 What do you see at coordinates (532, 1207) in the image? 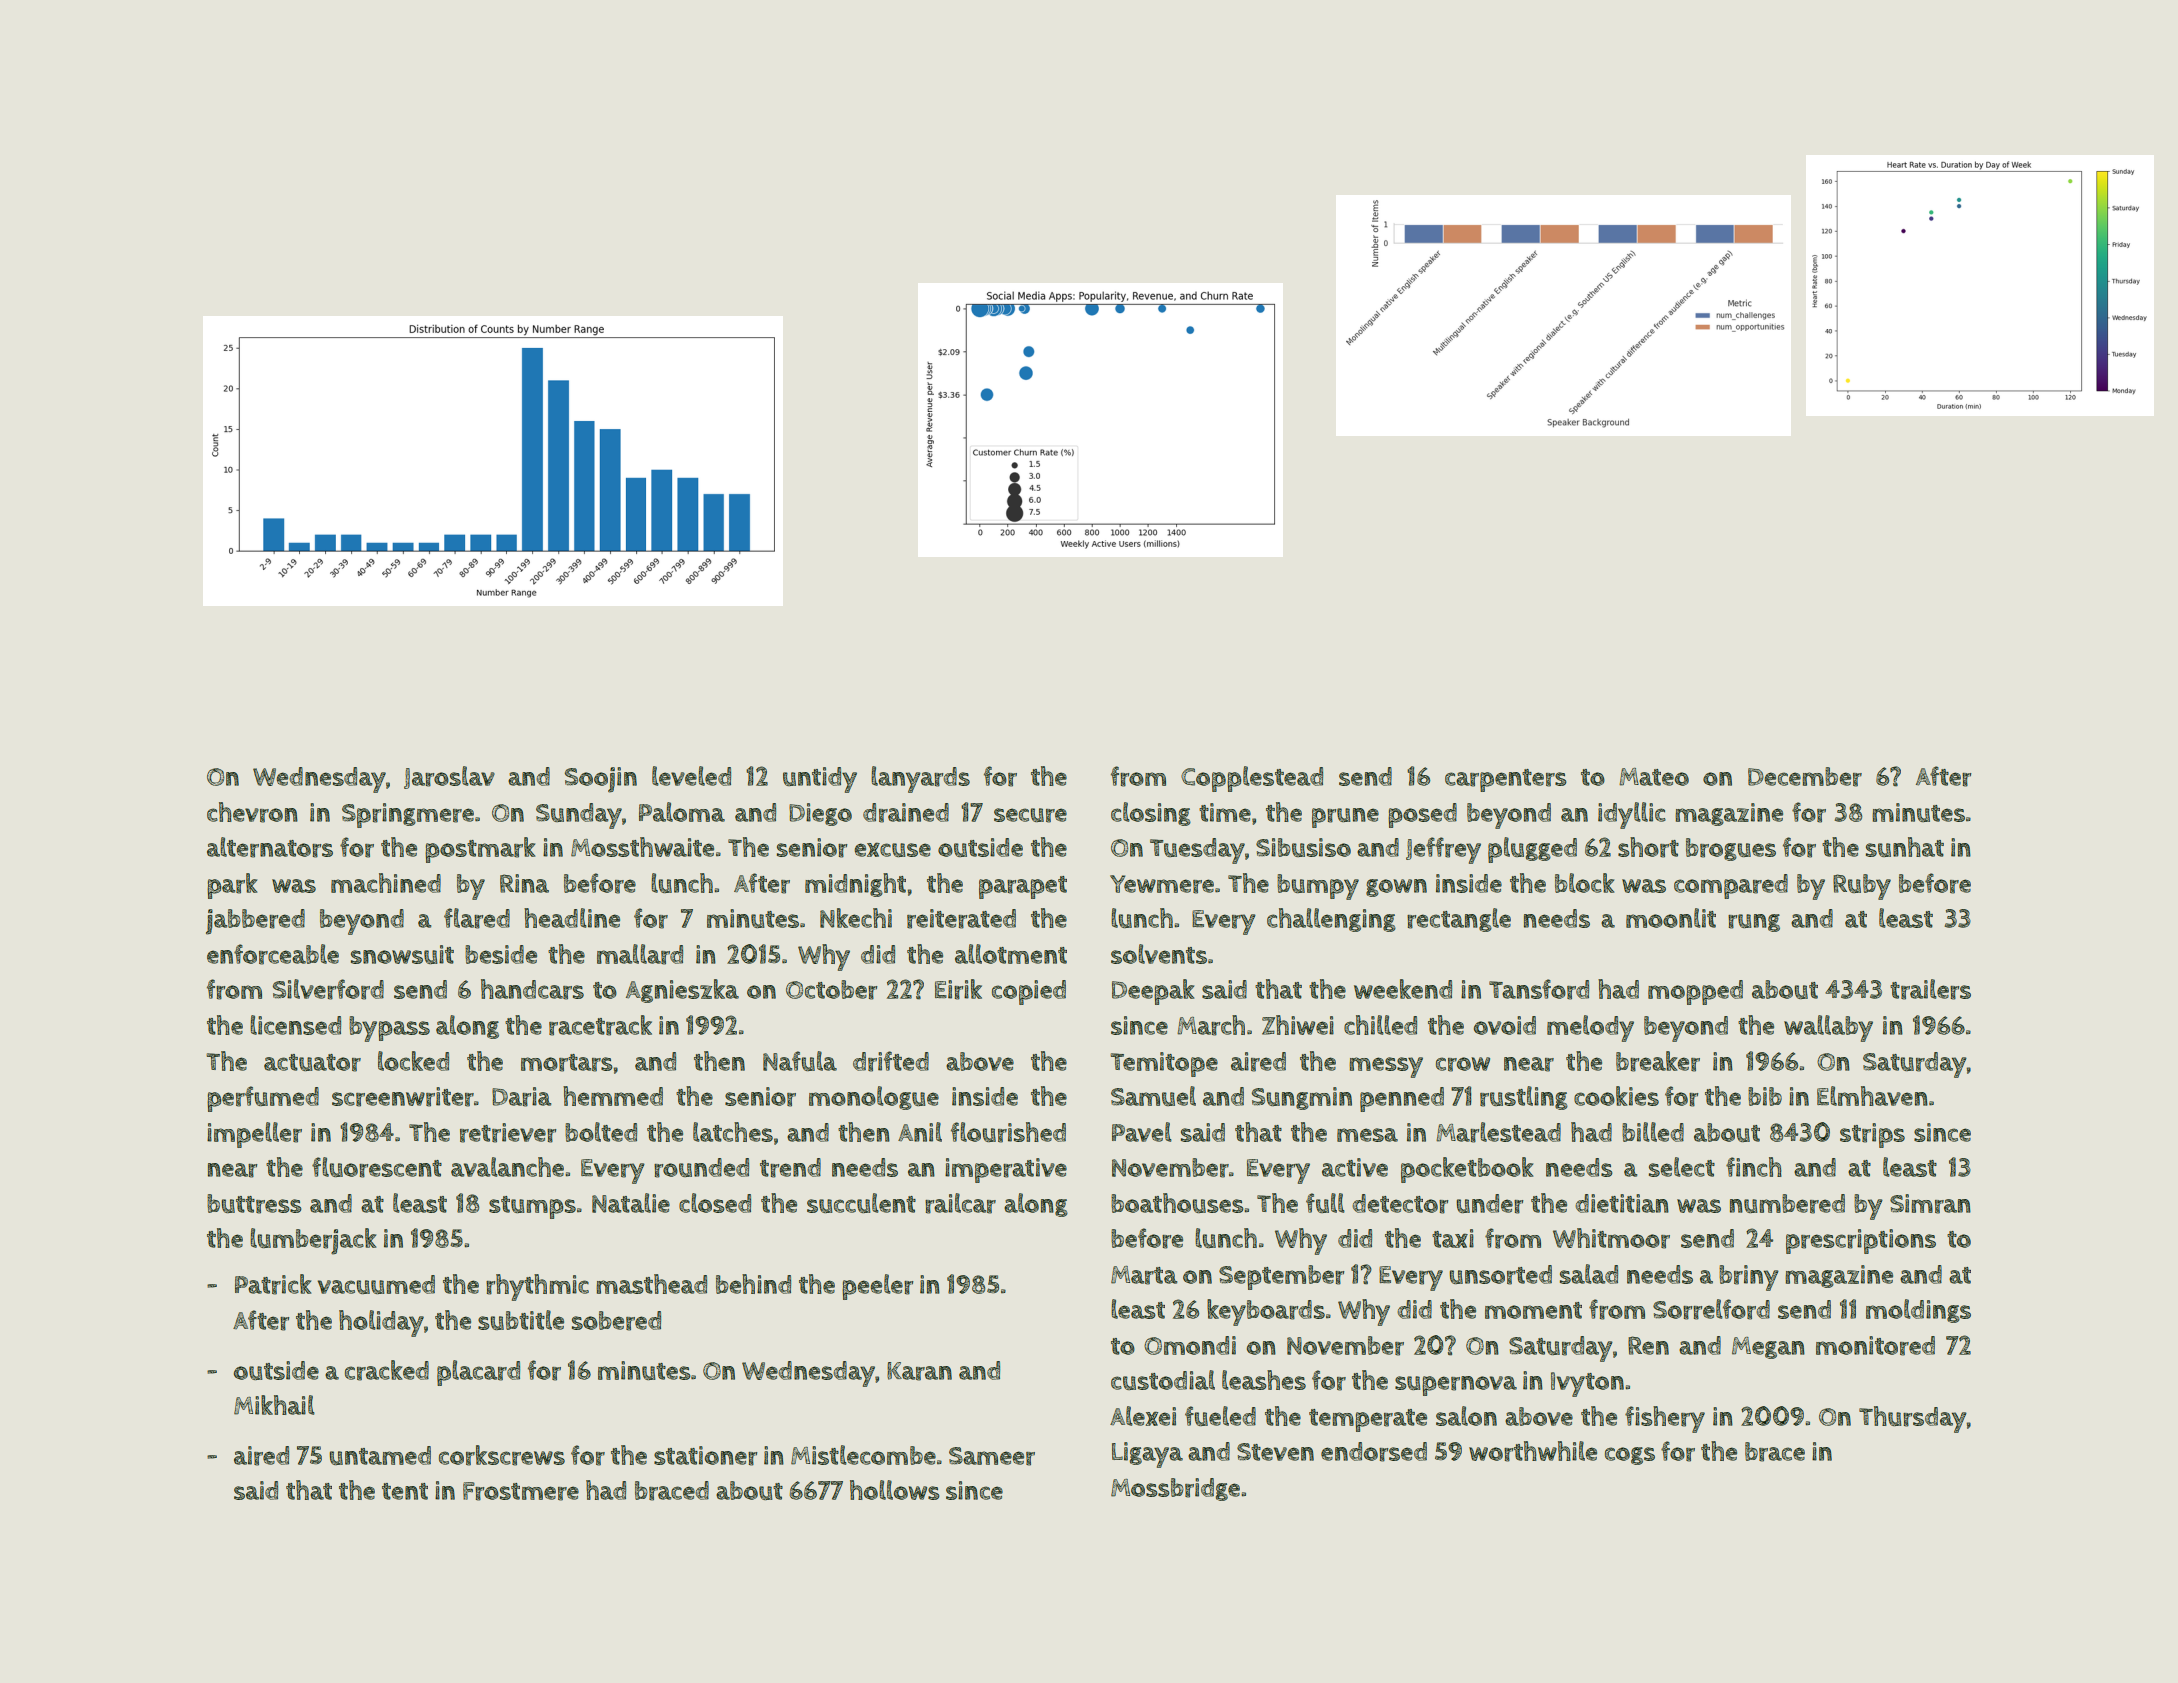
I see `stumps` at bounding box center [532, 1207].
